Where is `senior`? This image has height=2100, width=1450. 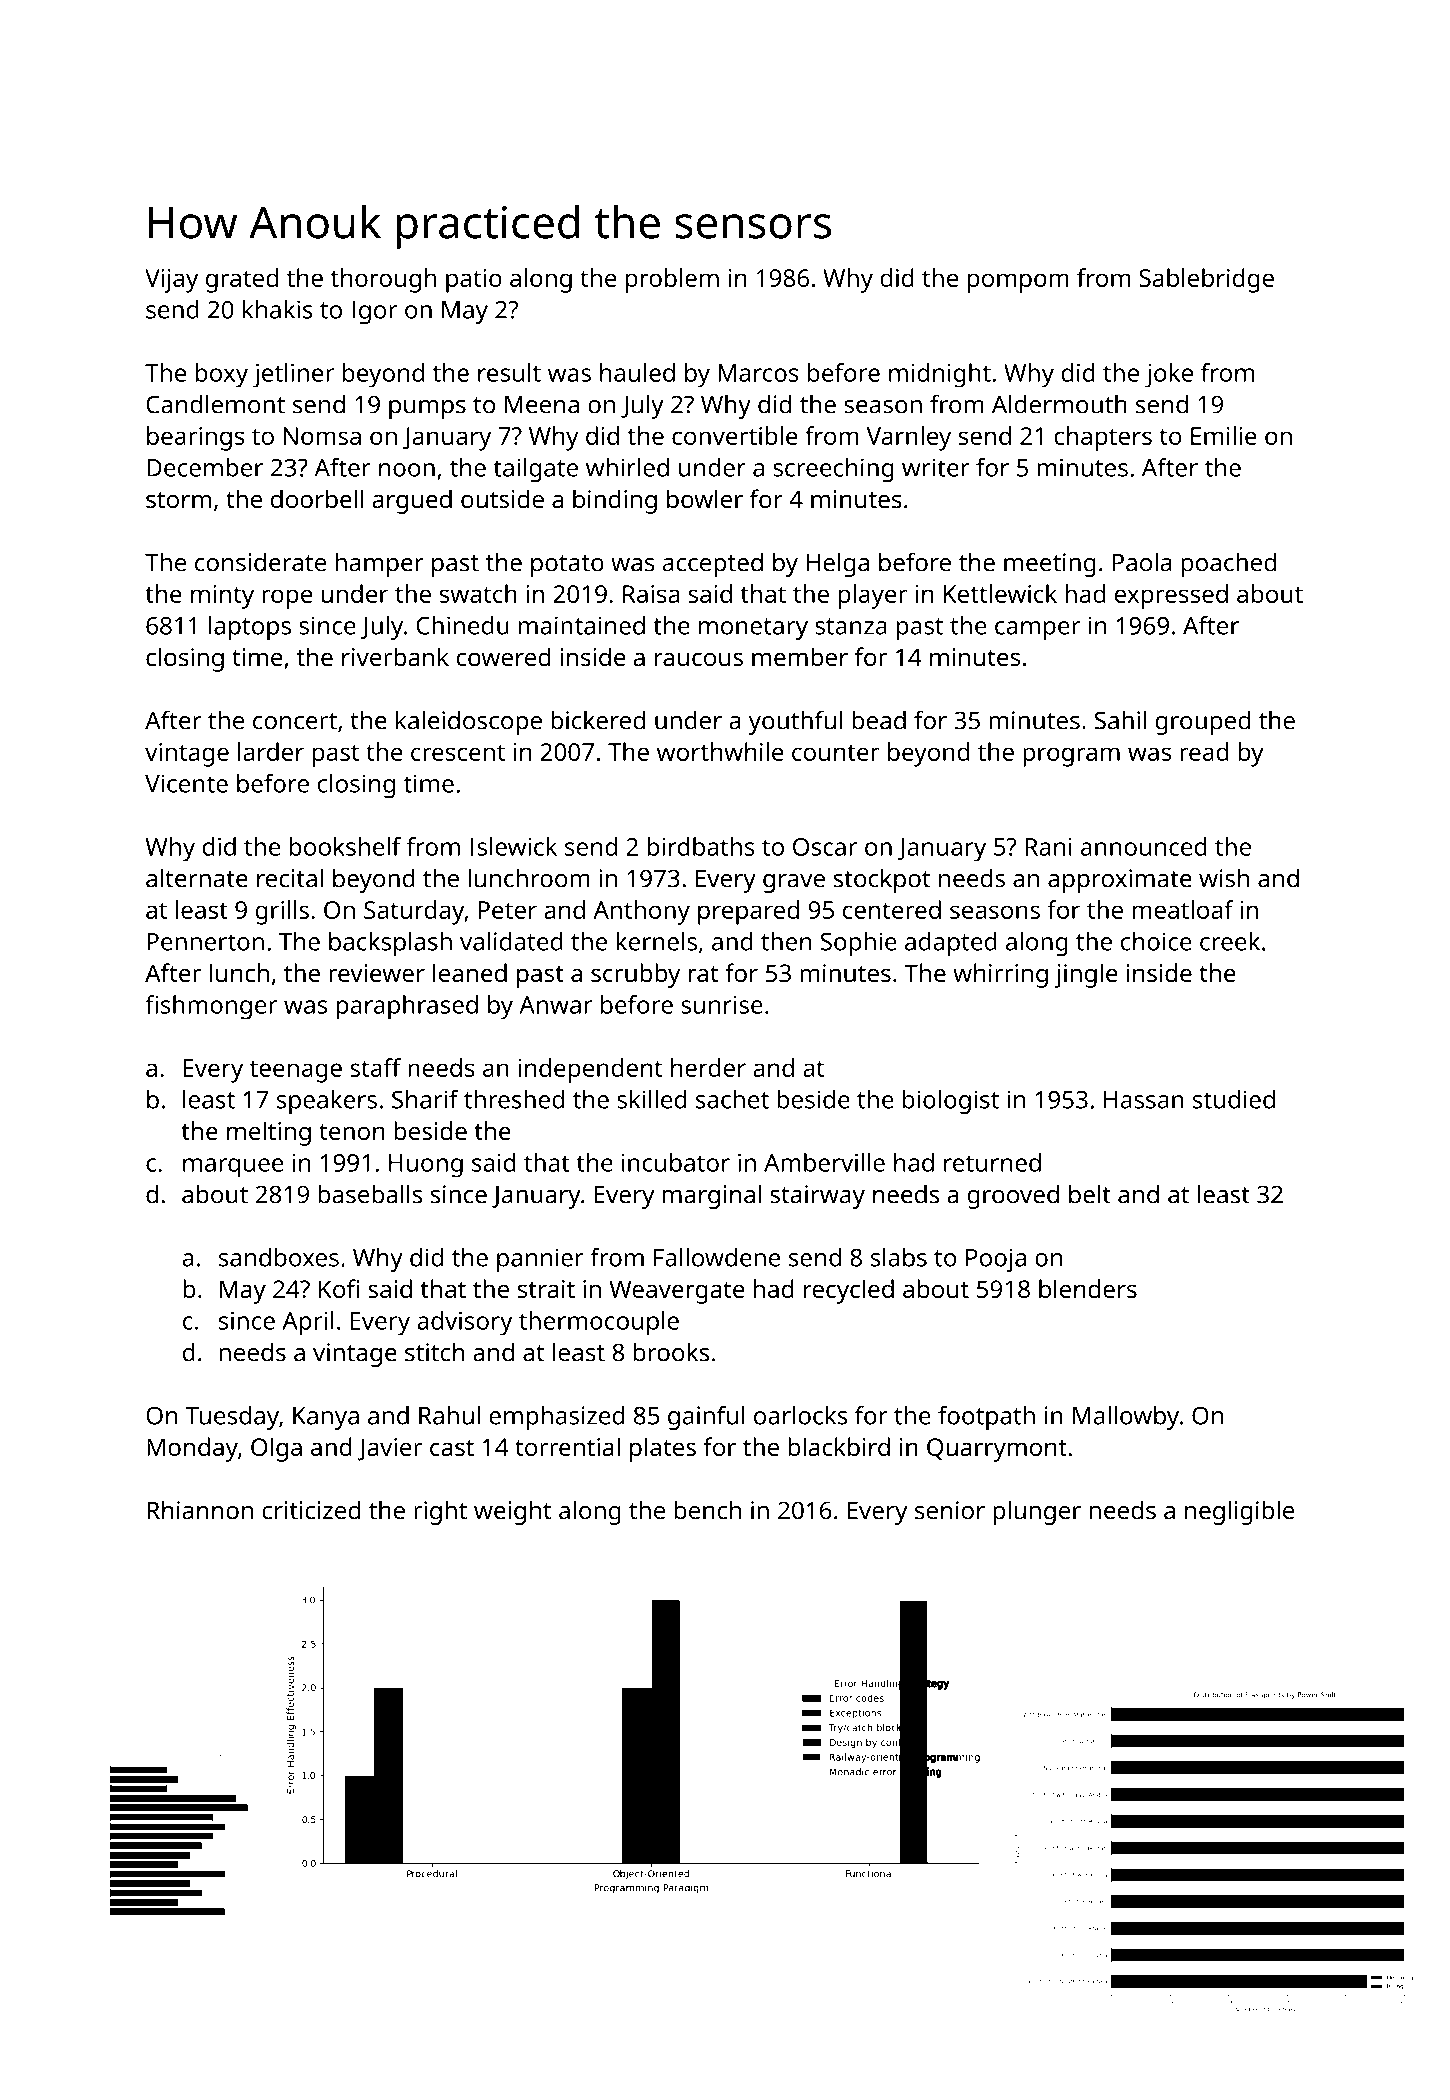
senior is located at coordinates (950, 1510).
